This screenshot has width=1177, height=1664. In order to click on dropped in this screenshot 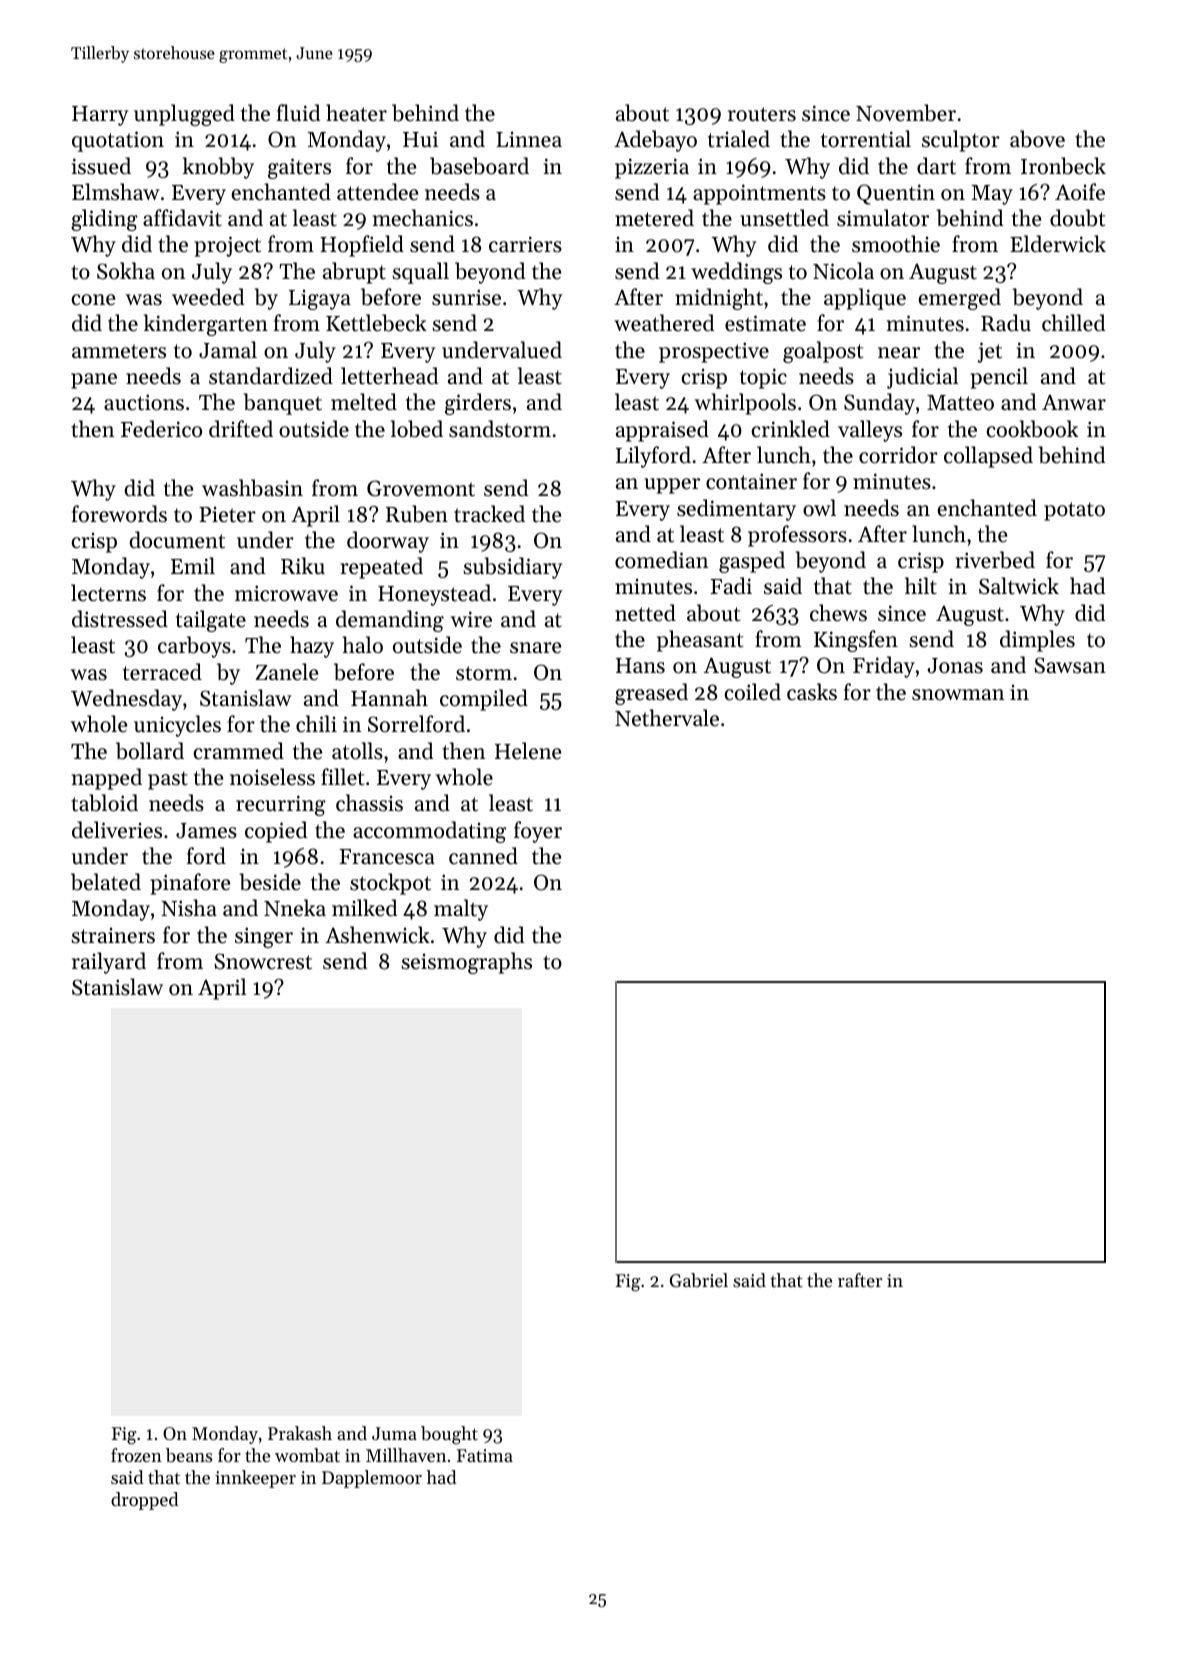, I will do `click(145, 1501)`.
